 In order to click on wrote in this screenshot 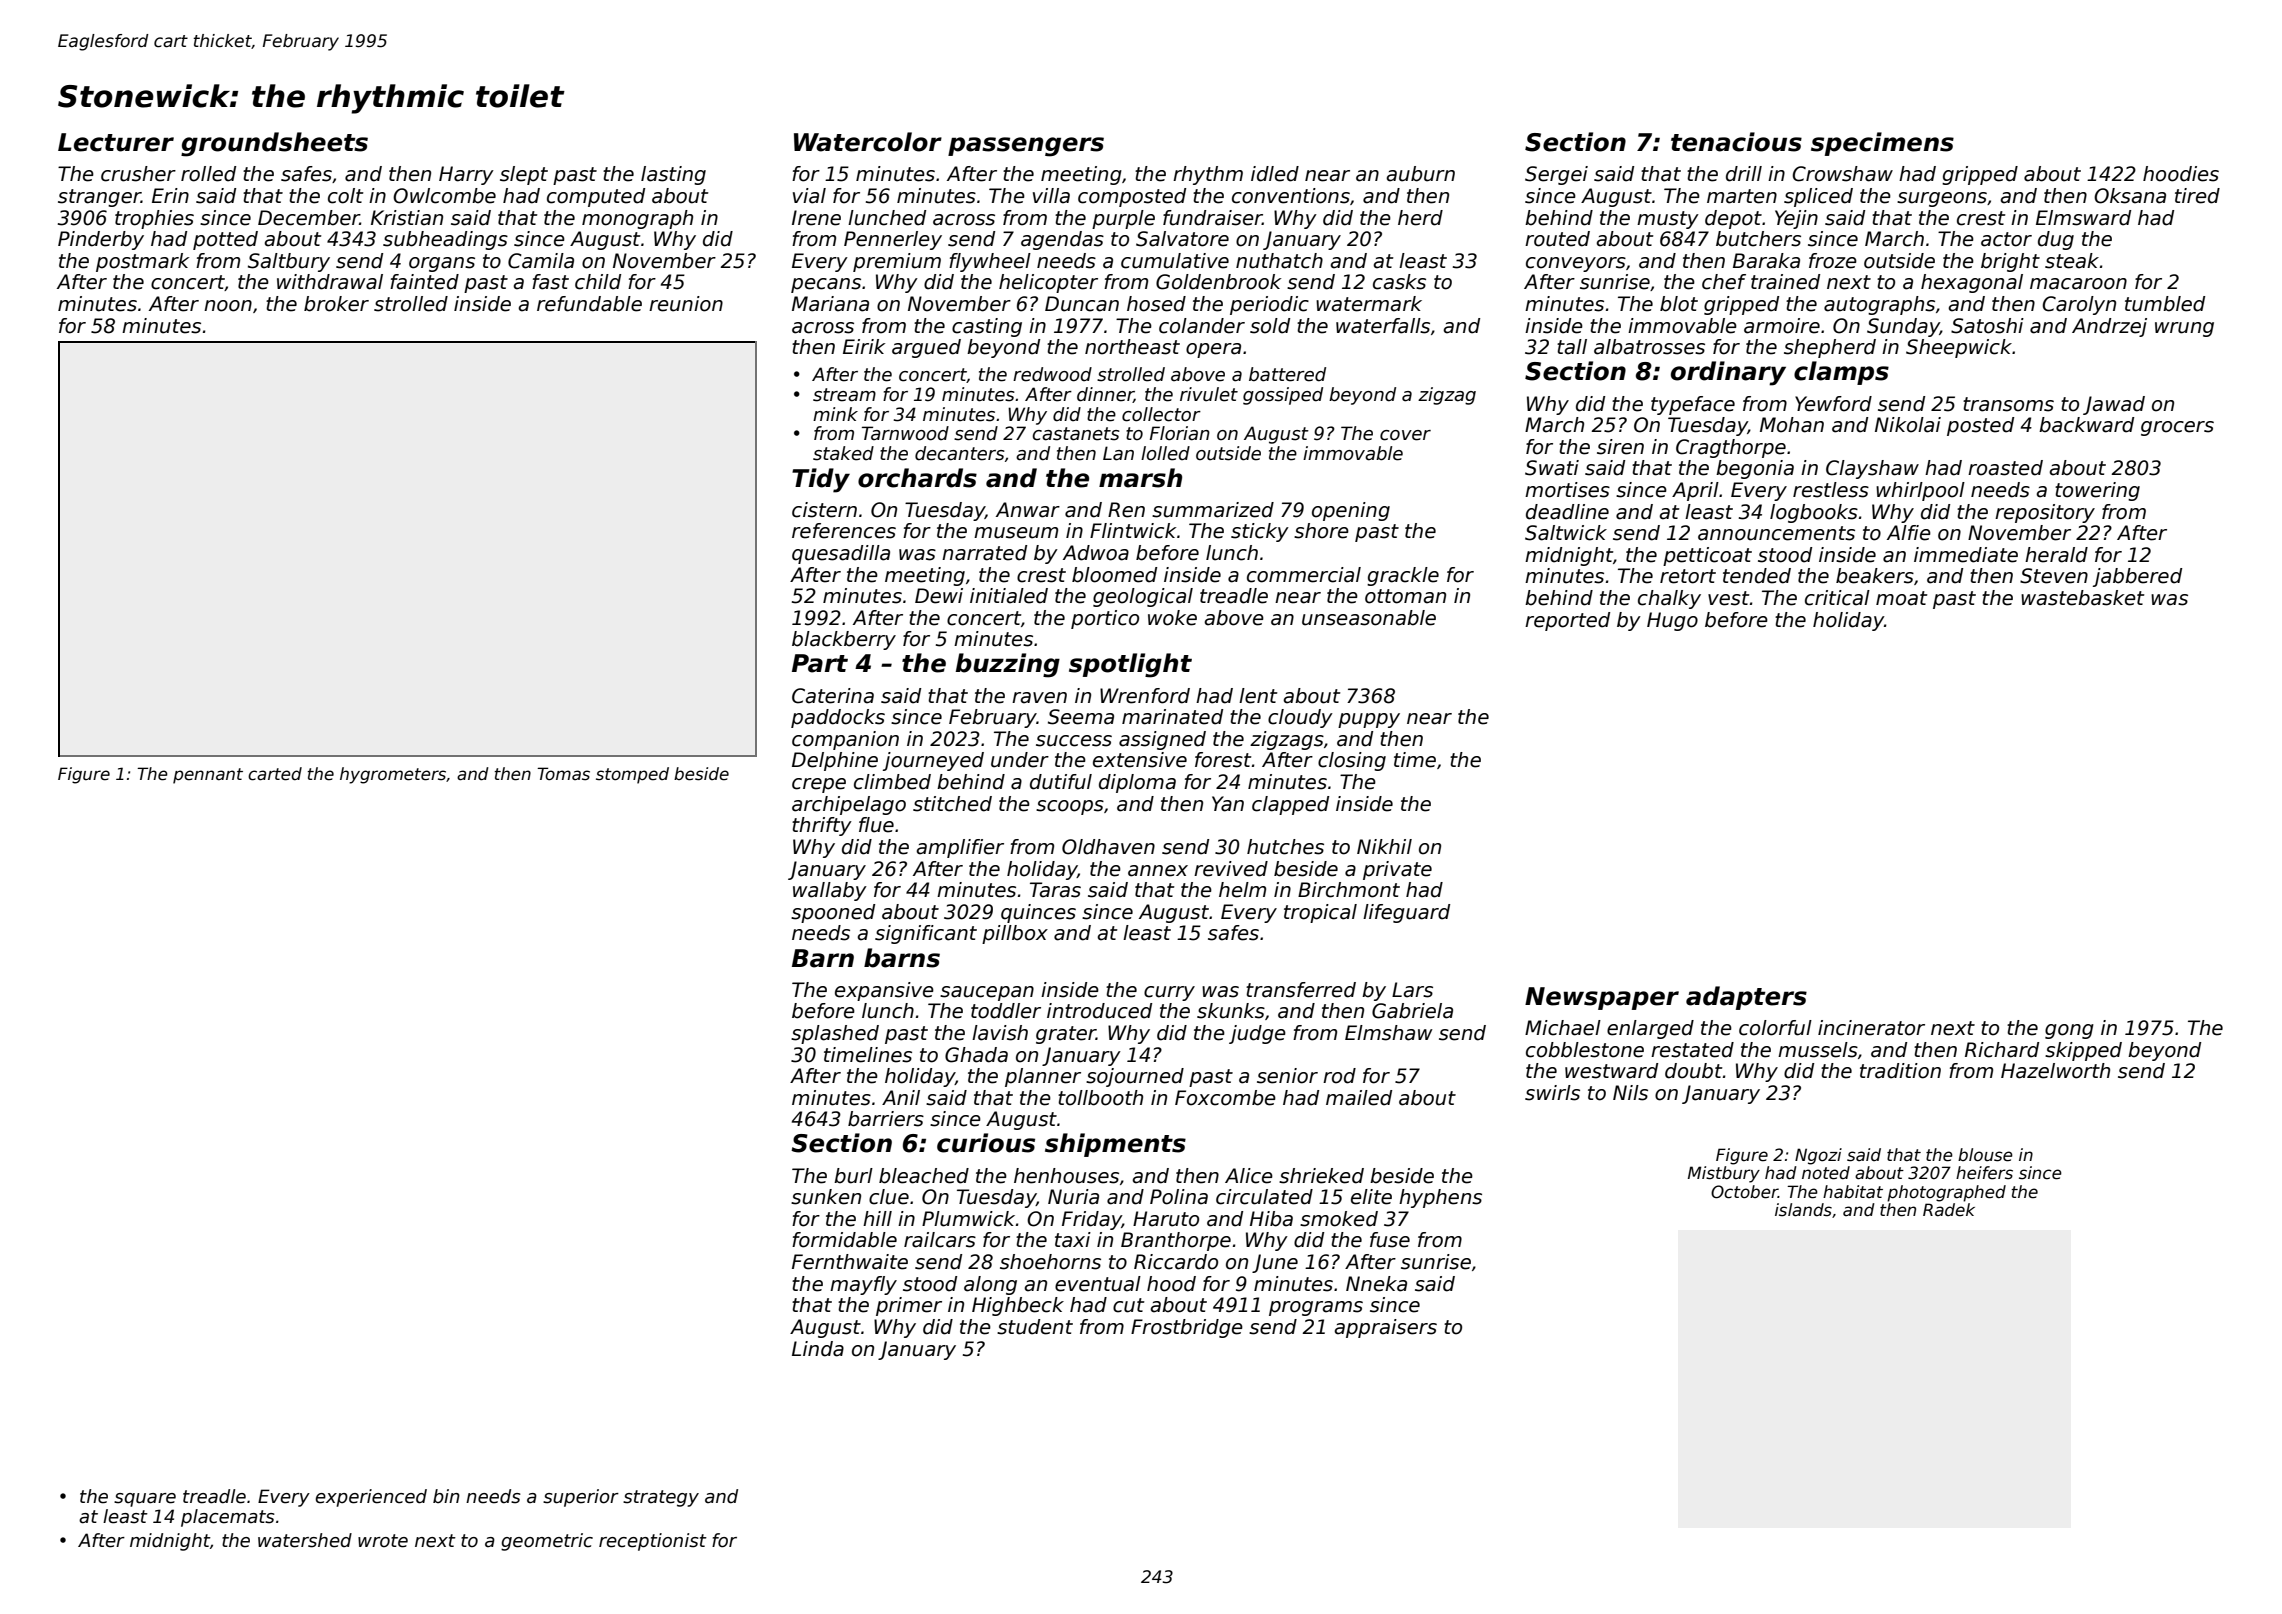, I will do `click(383, 1541)`.
